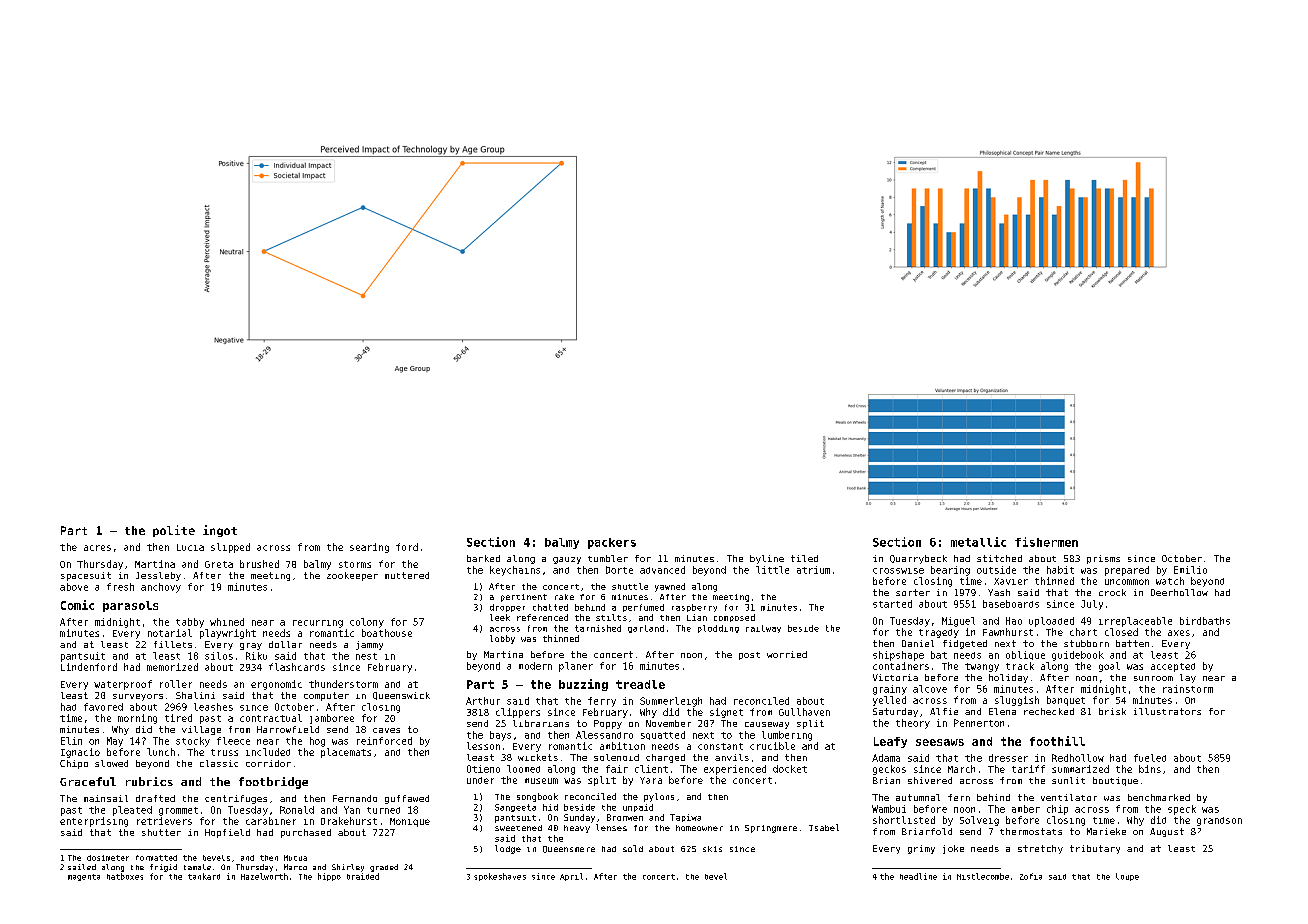 The height and width of the screenshot is (924, 1308). What do you see at coordinates (958, 622) in the screenshot?
I see `Miguel` at bounding box center [958, 622].
